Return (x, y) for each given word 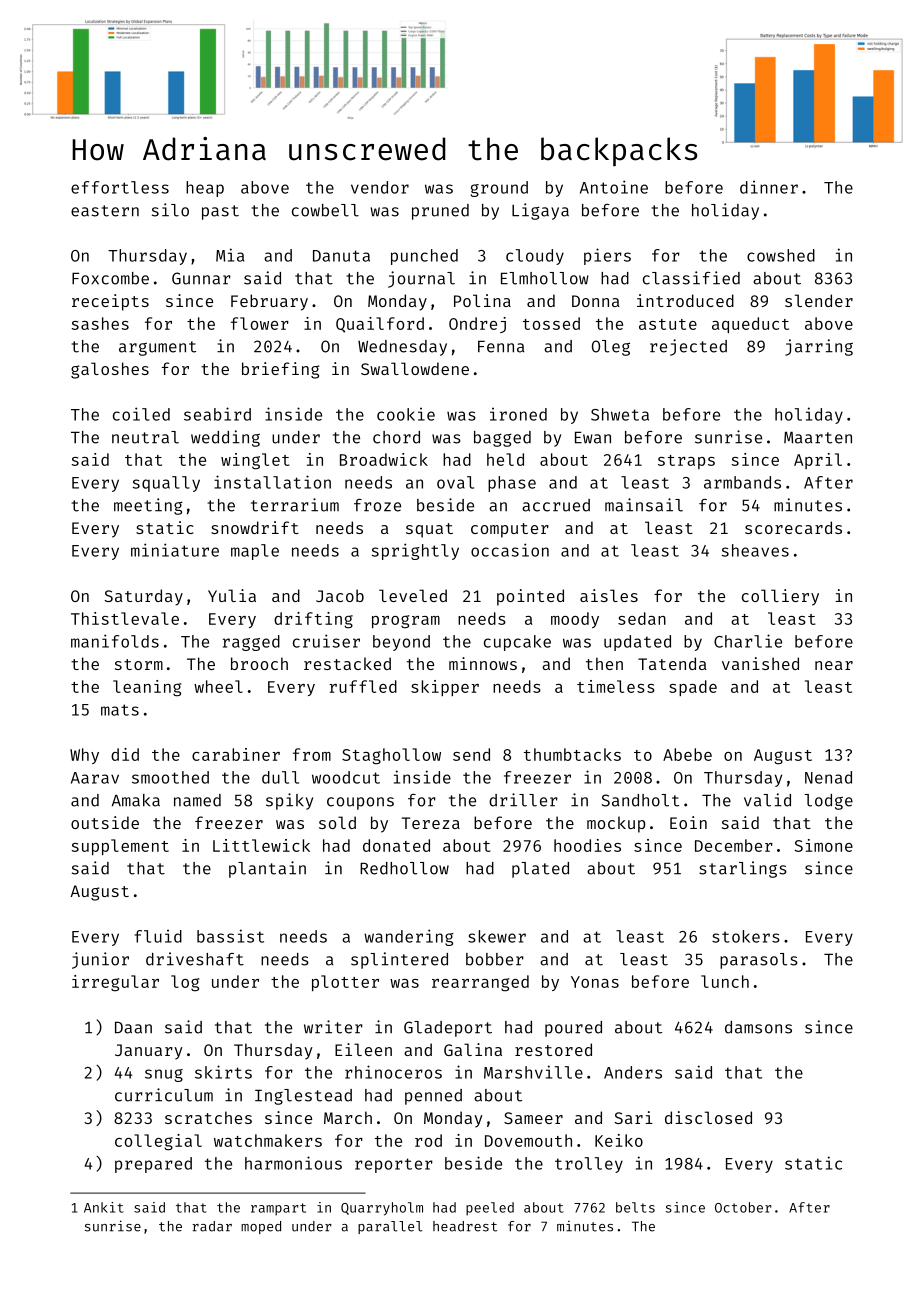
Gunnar (201, 278)
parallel (390, 1227)
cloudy (535, 257)
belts (635, 1207)
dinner (769, 187)
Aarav (95, 778)
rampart (278, 1209)
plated (540, 870)
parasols (759, 961)
